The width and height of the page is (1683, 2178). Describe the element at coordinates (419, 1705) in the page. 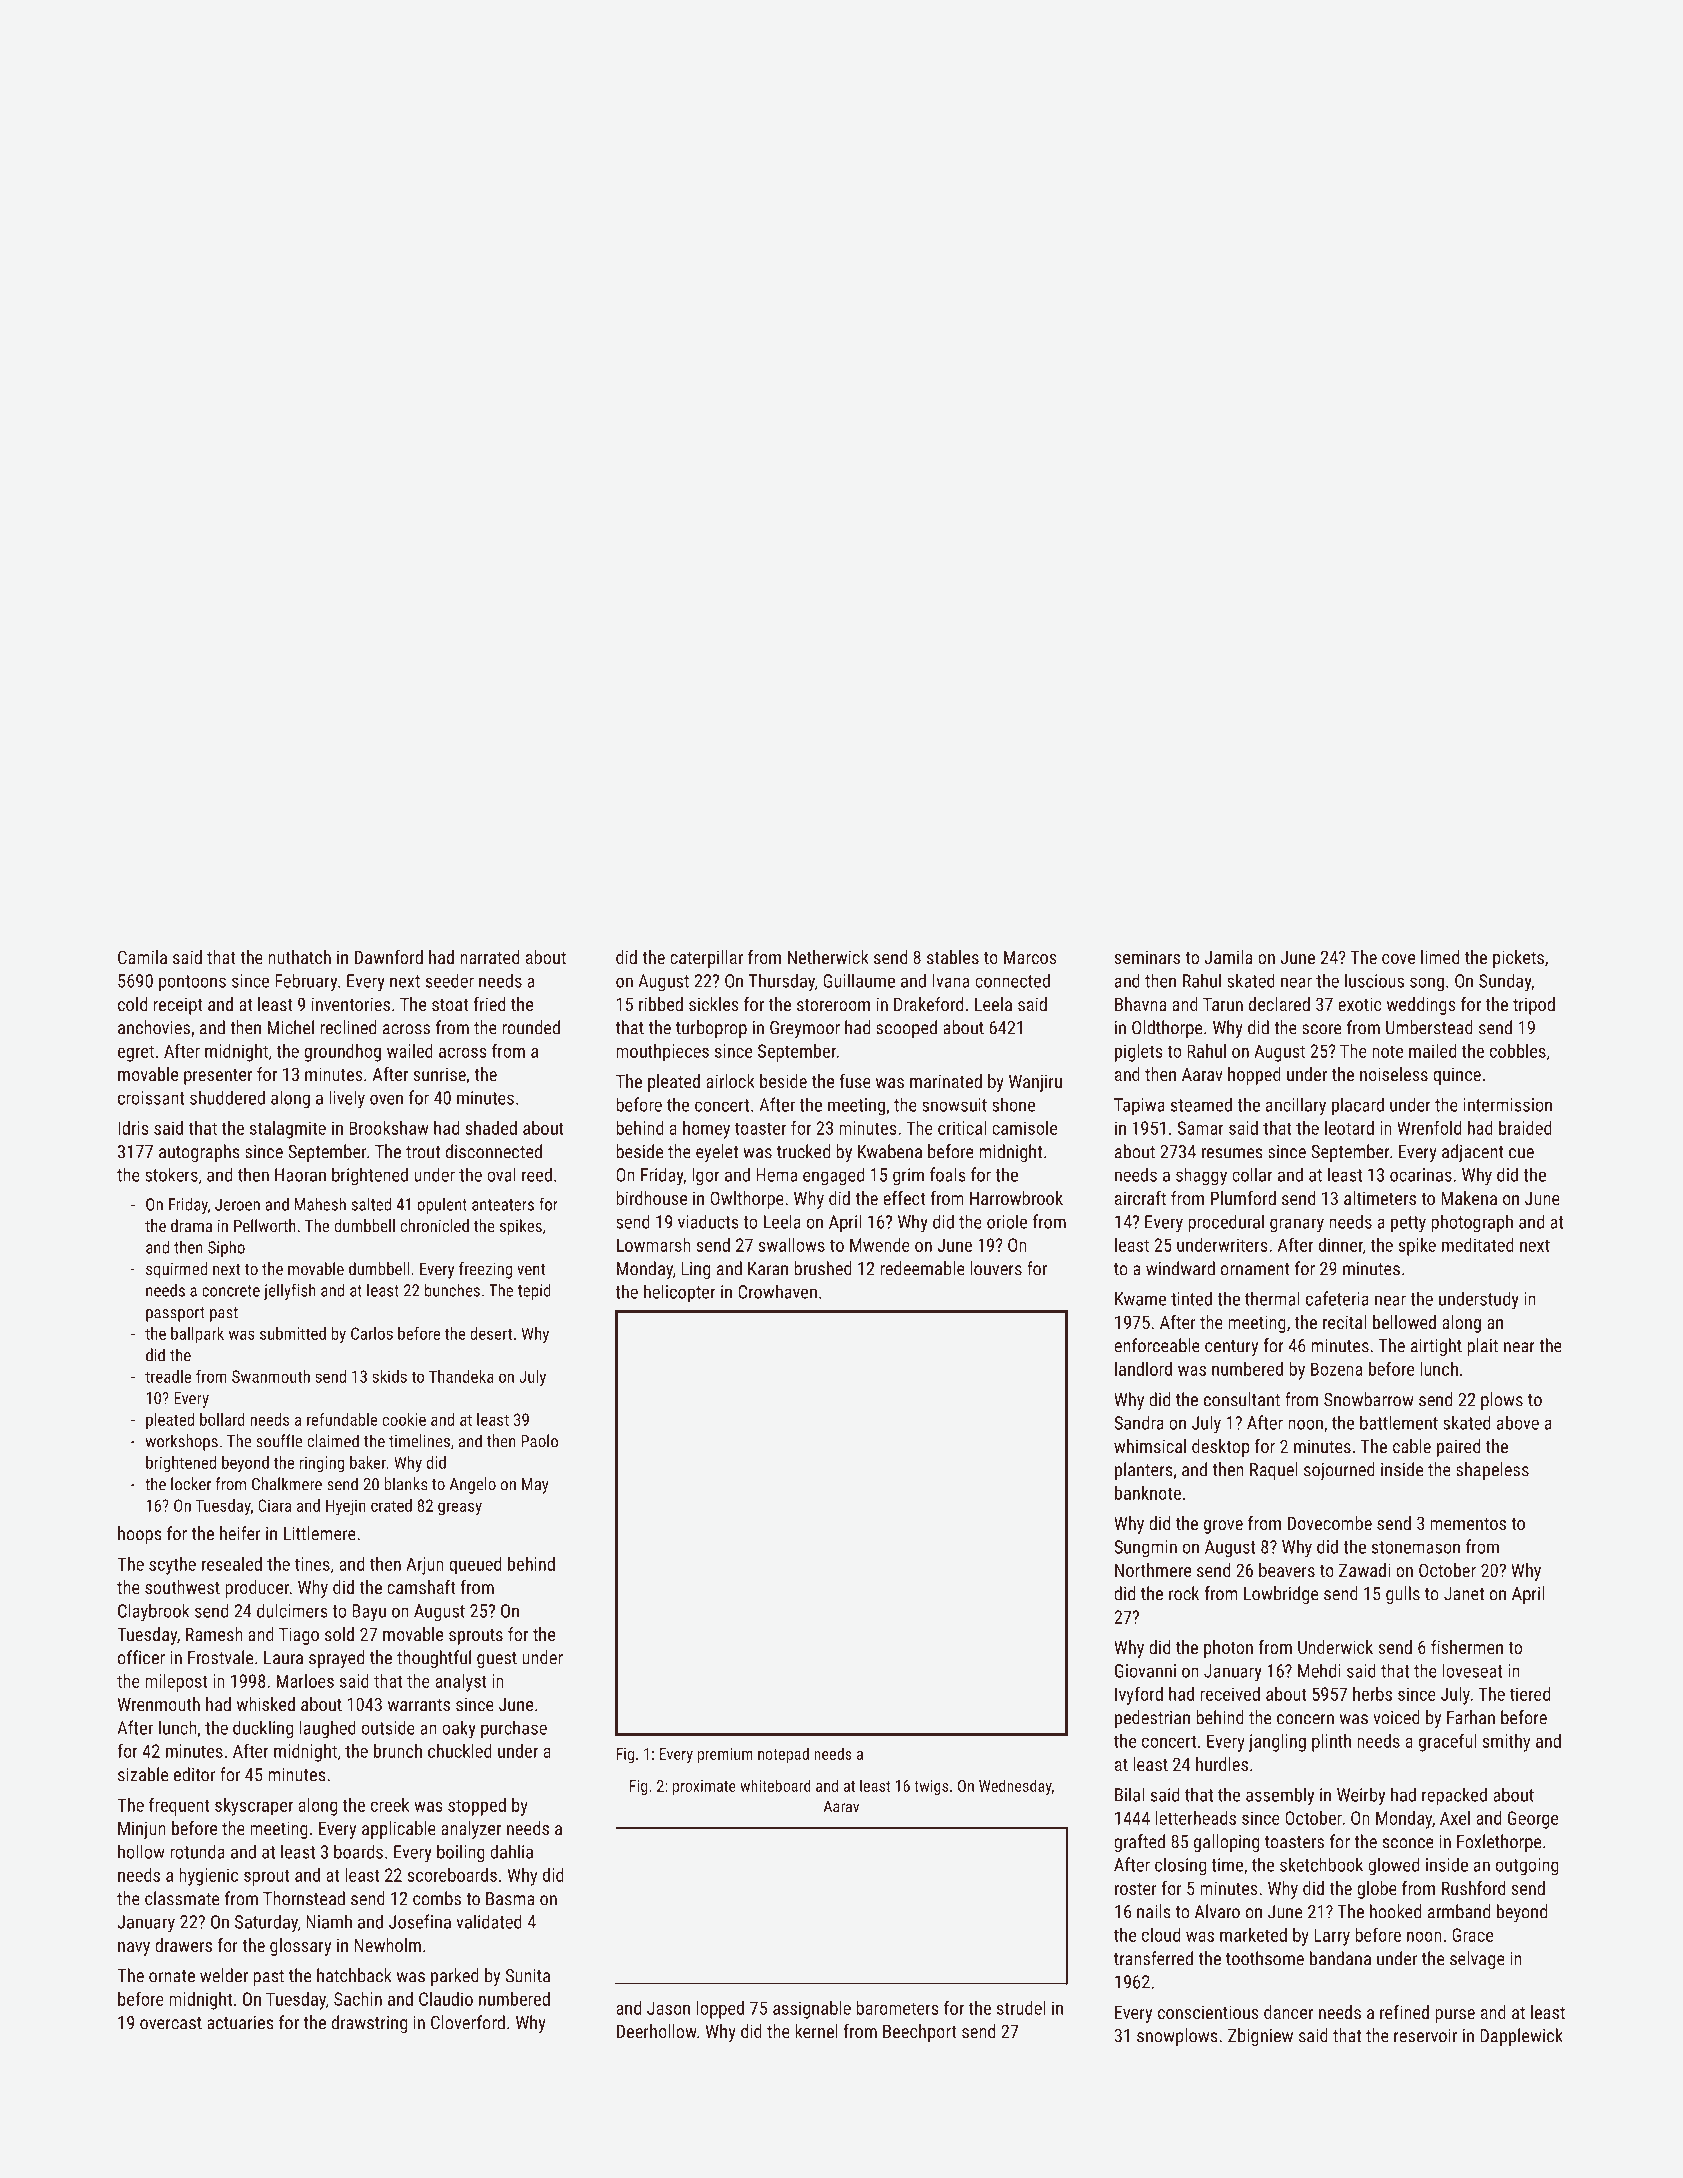

I see `warrants` at that location.
